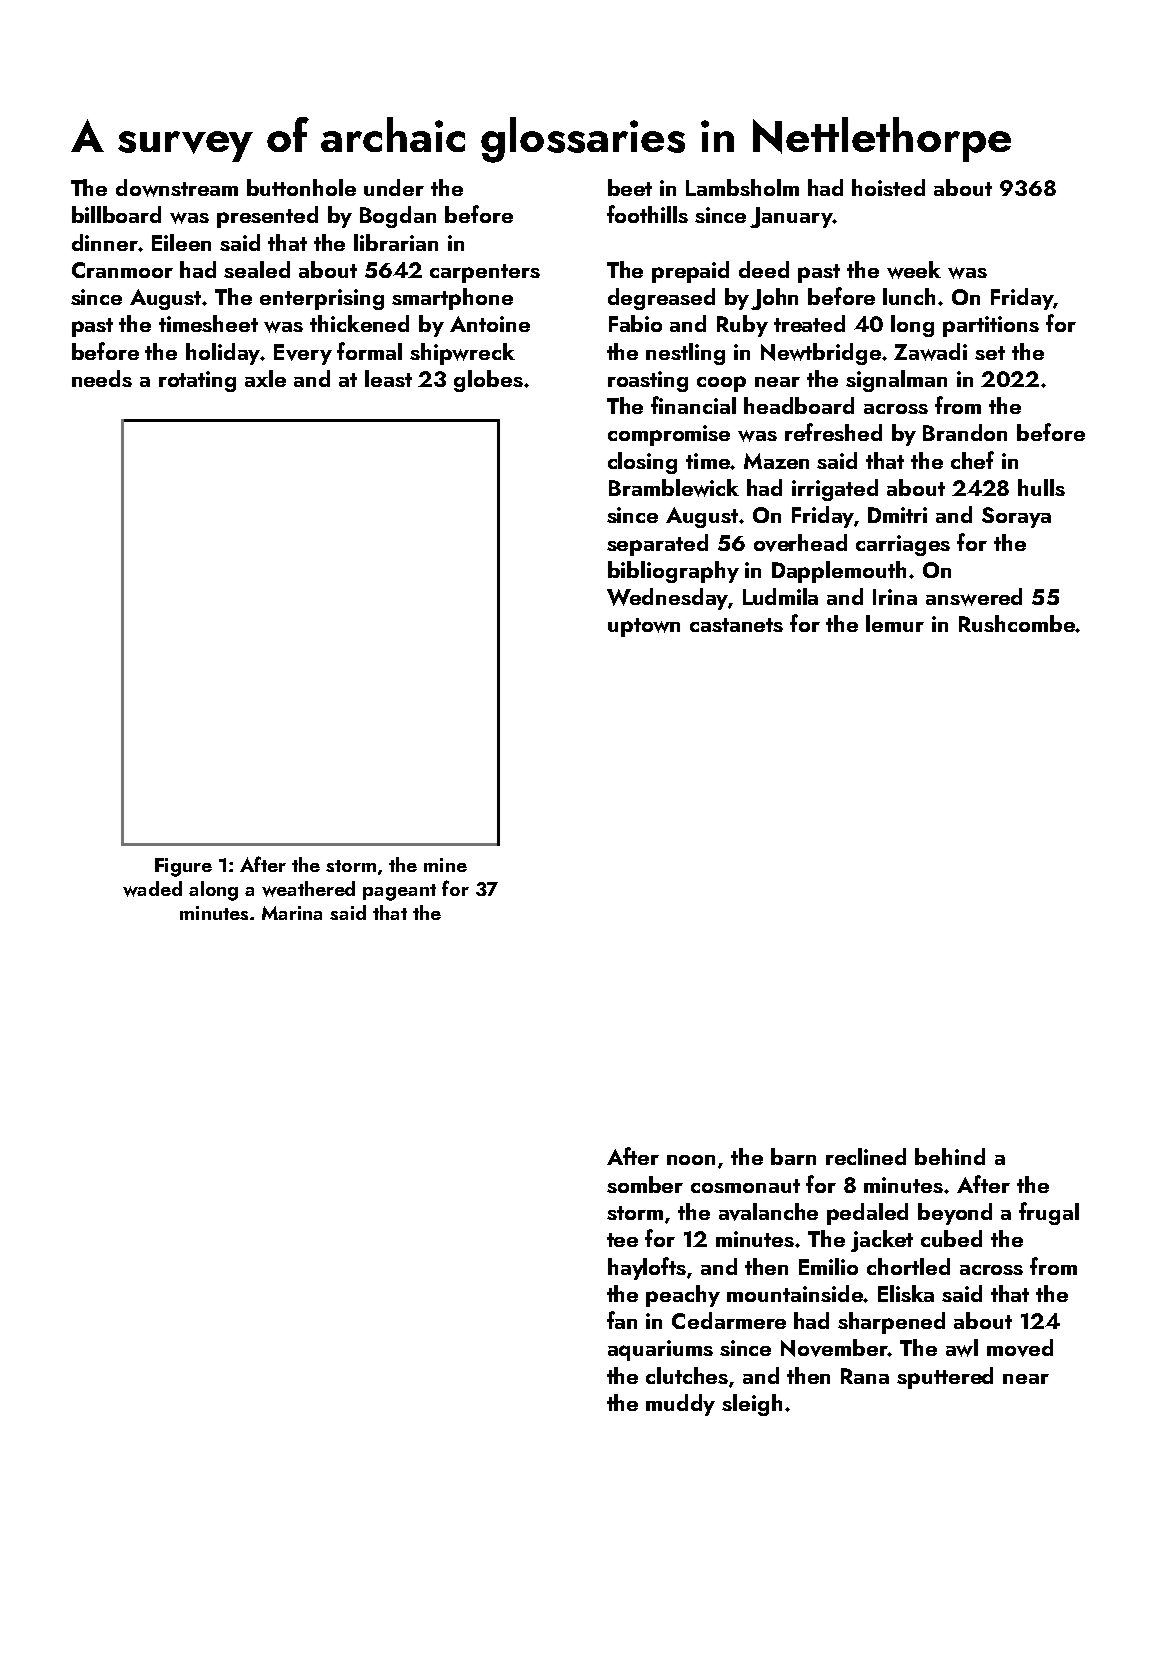 The height and width of the screenshot is (1676, 1157). What do you see at coordinates (257, 269) in the screenshot?
I see `sealed` at bounding box center [257, 269].
